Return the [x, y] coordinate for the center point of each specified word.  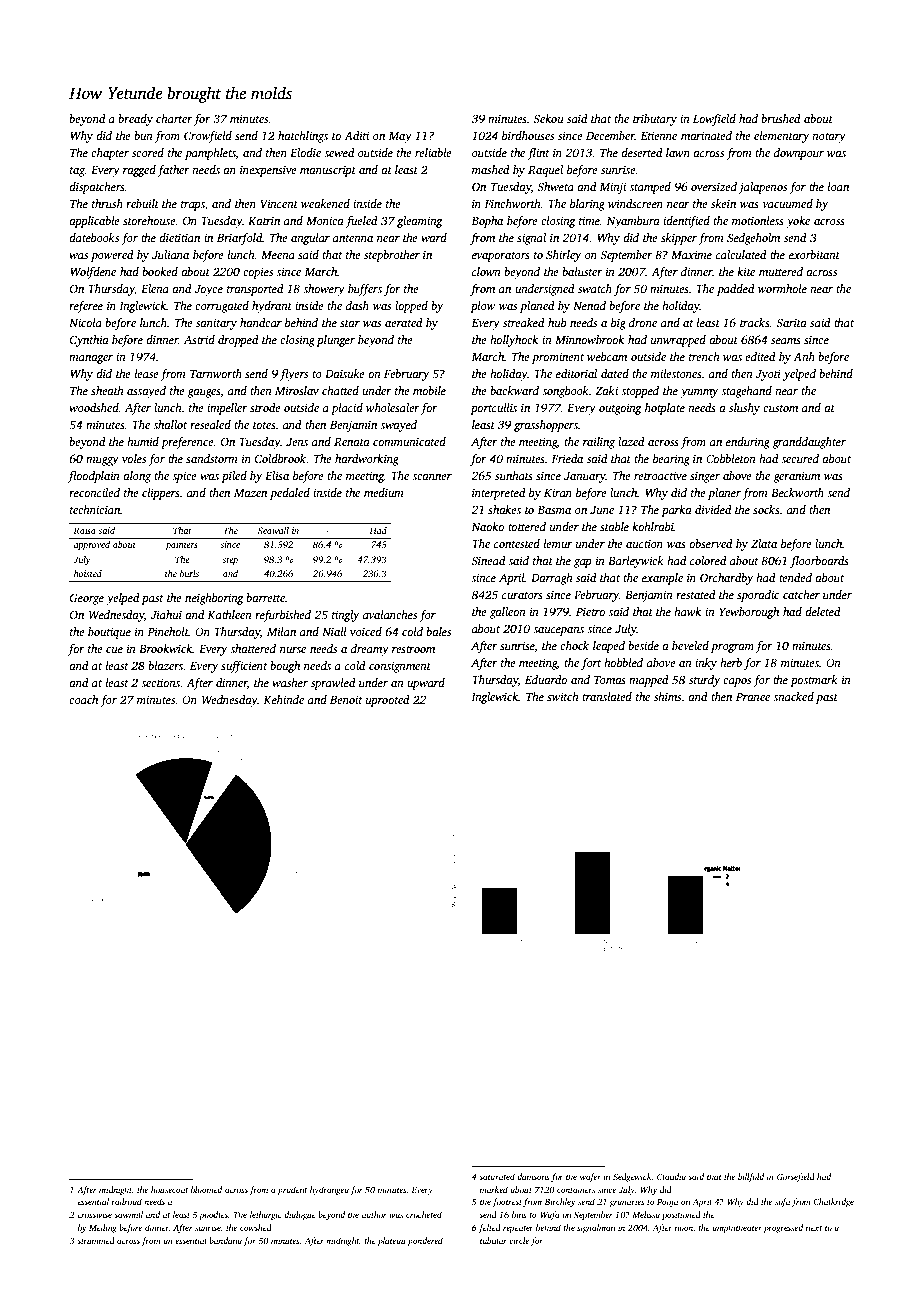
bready [135, 120]
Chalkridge [833, 1202]
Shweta [555, 186]
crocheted [424, 1214]
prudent [292, 1190]
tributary [655, 120]
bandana [225, 1240]
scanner [432, 477]
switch [563, 696]
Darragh [552, 579]
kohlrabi [653, 526]
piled [234, 477]
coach [83, 699]
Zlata [764, 543]
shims [667, 696]
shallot [170, 424]
